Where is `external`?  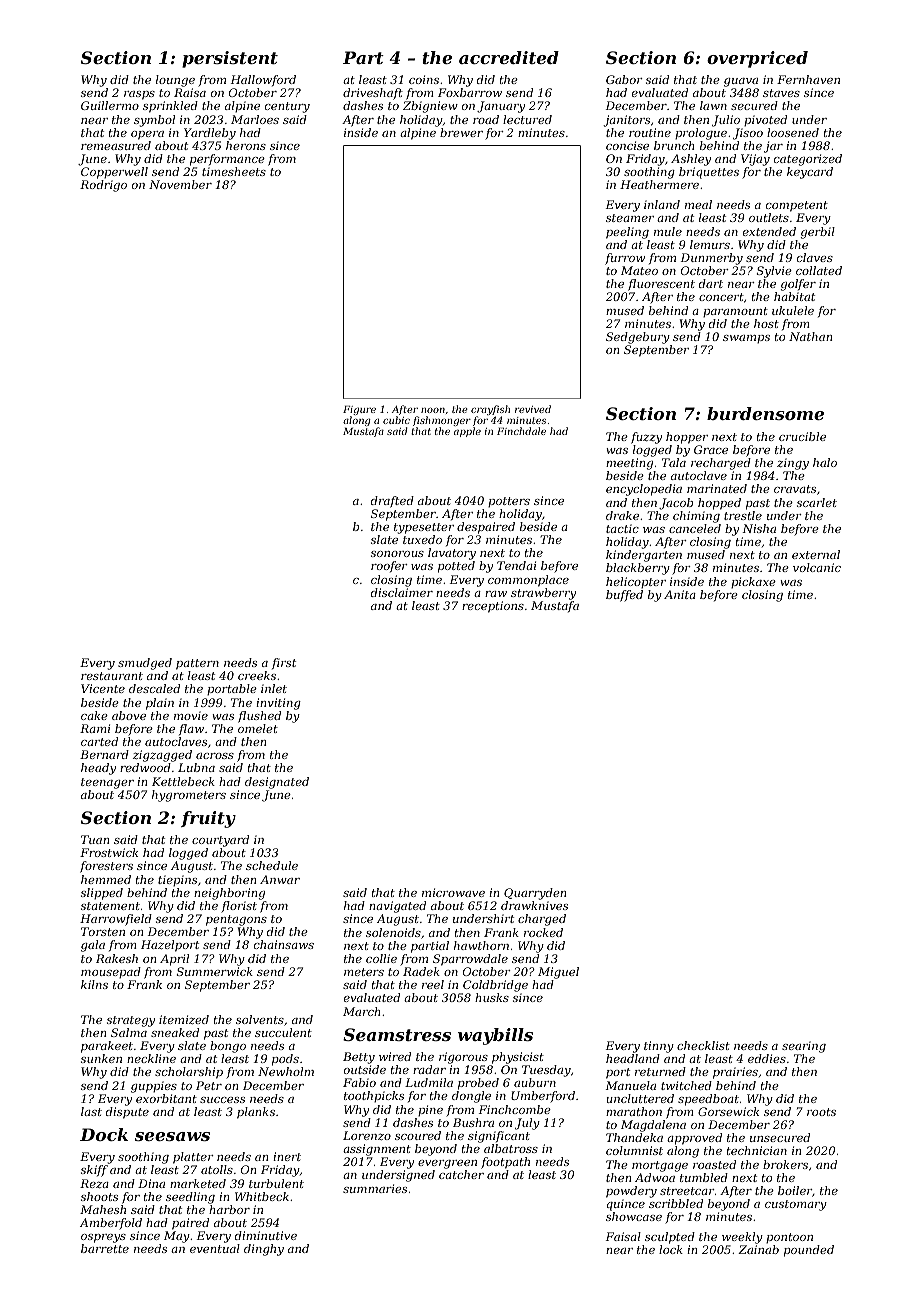 external is located at coordinates (816, 554).
